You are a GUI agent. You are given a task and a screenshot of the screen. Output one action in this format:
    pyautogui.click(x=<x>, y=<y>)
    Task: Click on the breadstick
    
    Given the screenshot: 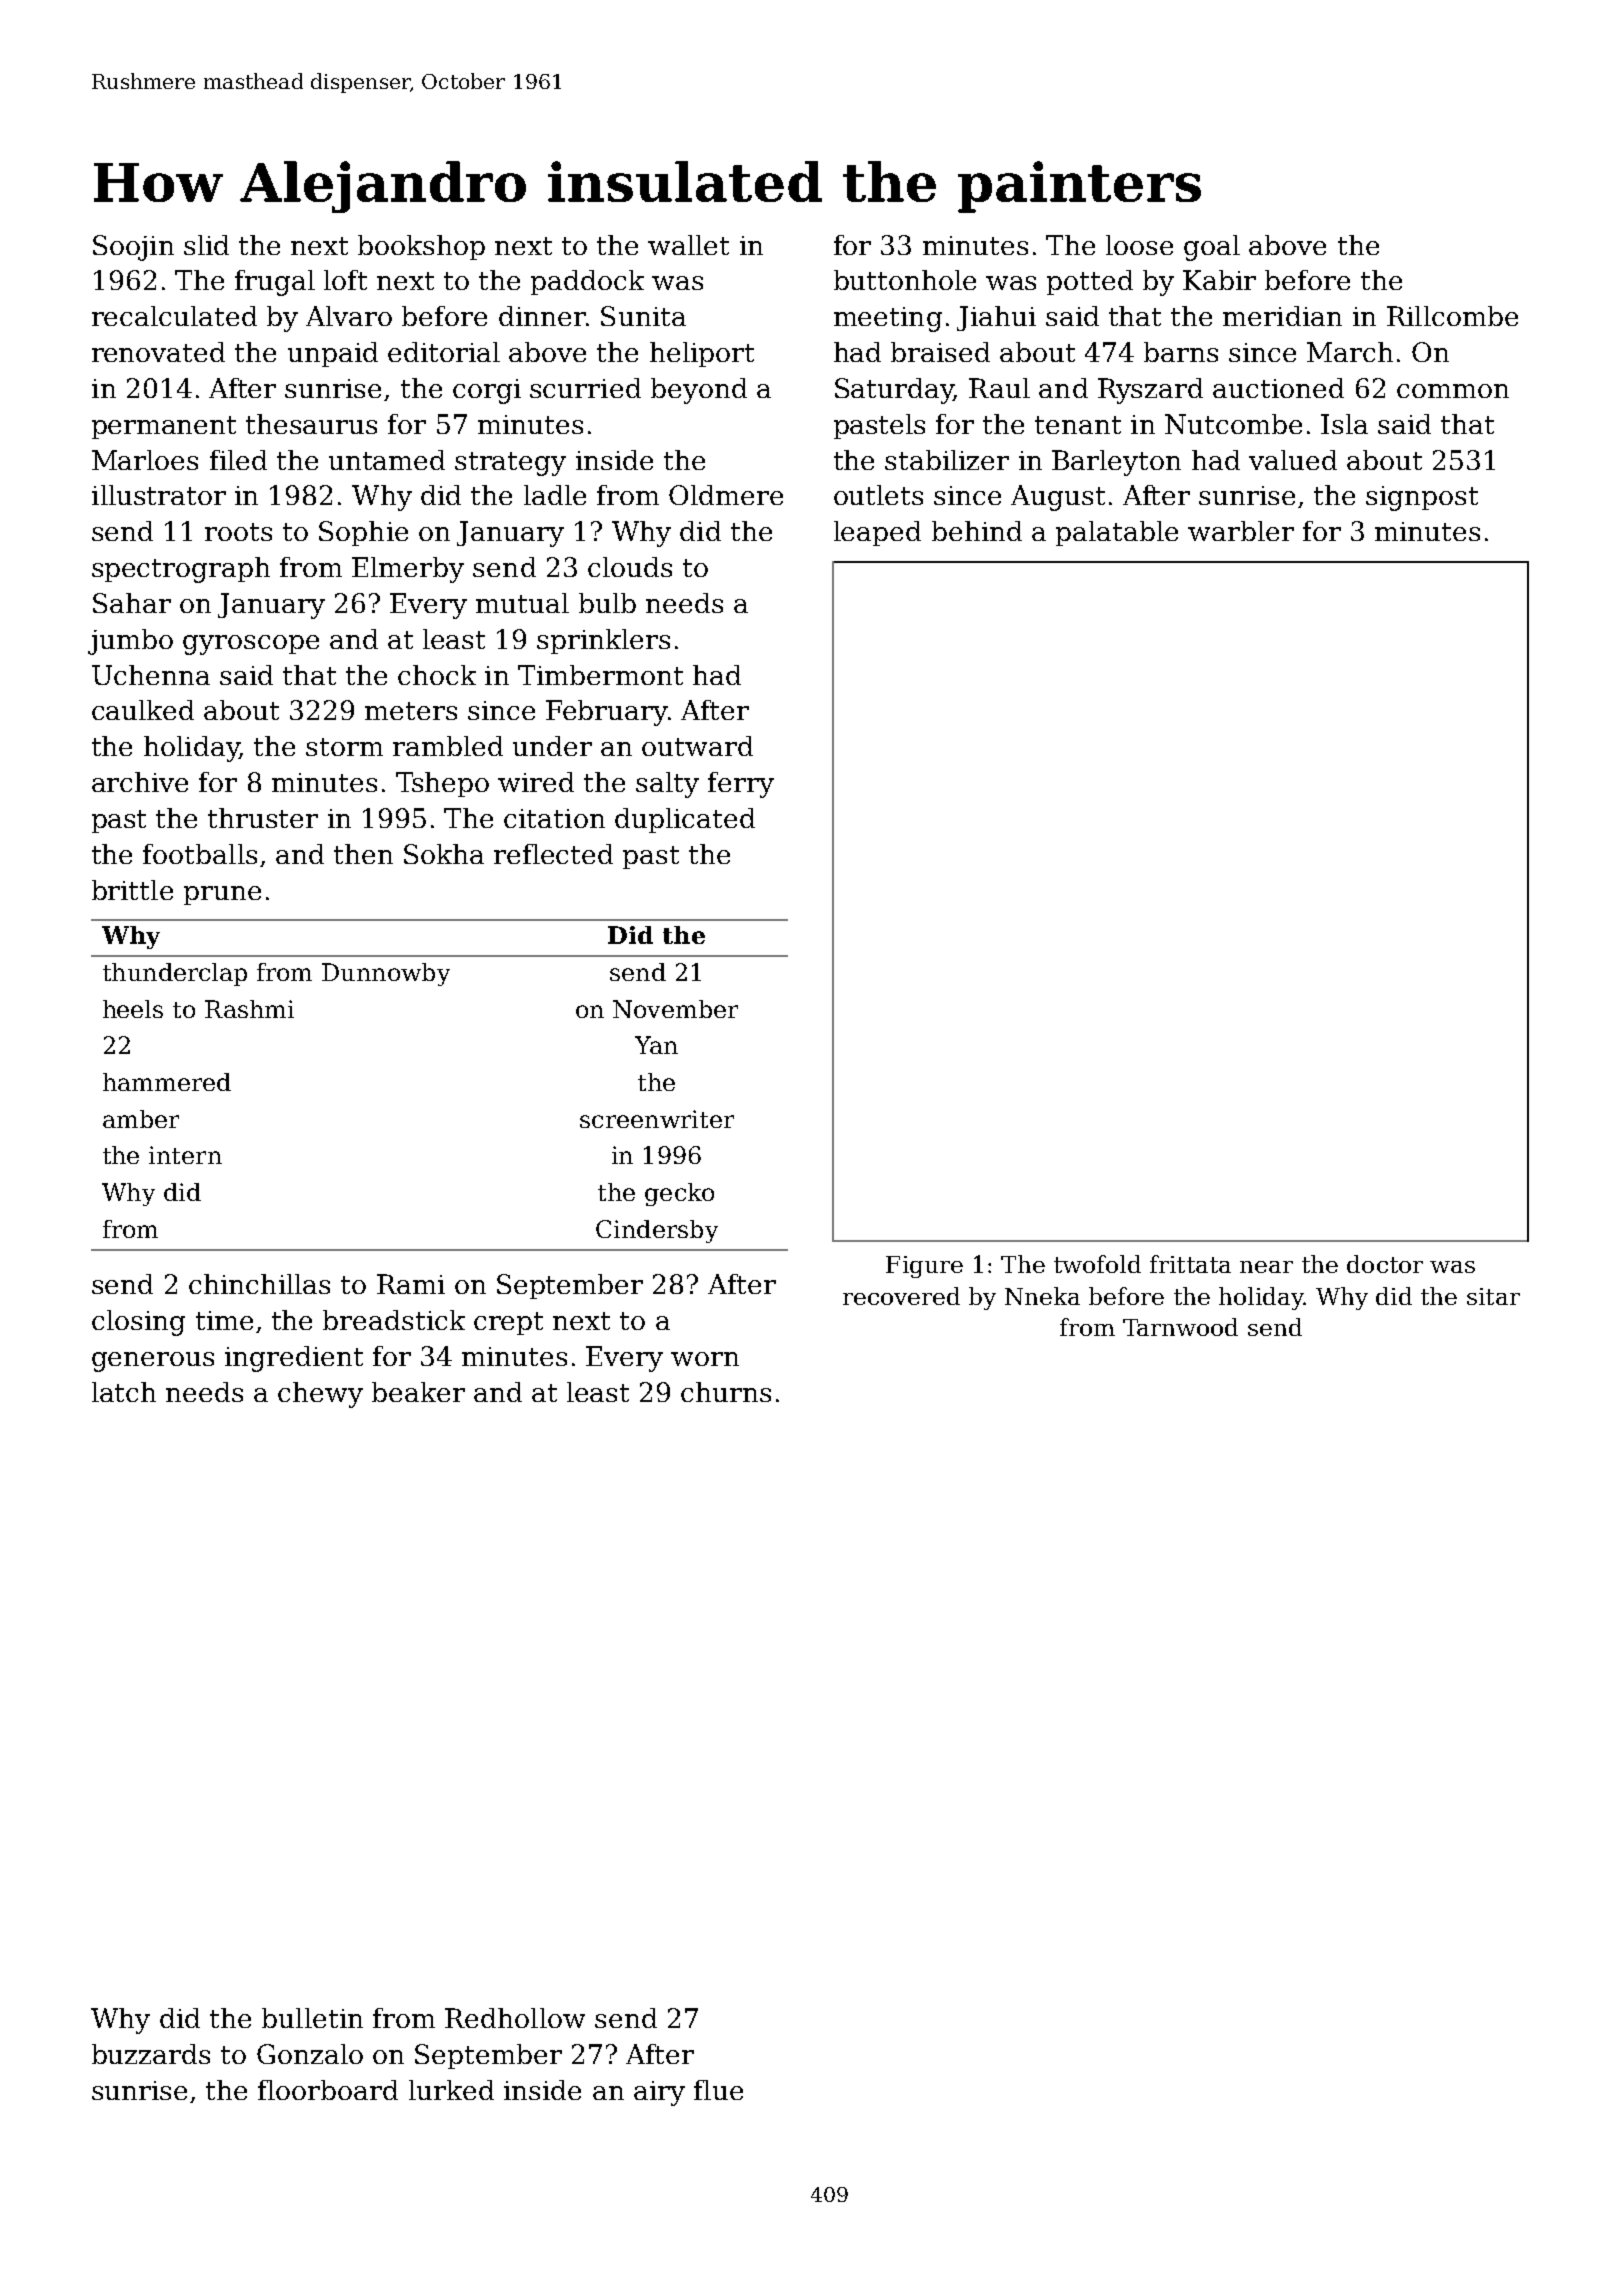 What is the action you would take?
    pyautogui.click(x=394, y=1320)
